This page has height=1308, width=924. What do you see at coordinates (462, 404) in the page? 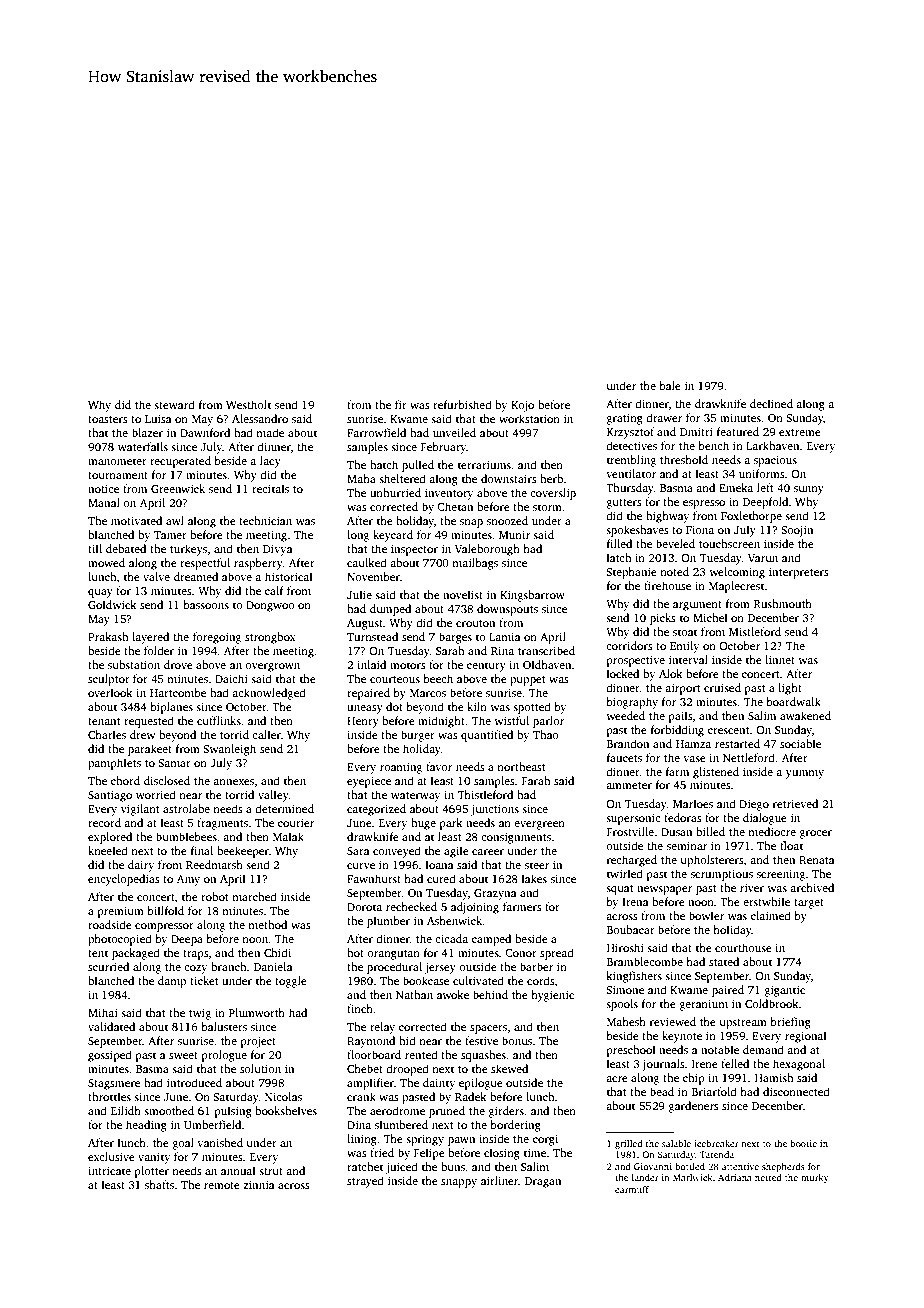
I see `refurbished` at bounding box center [462, 404].
